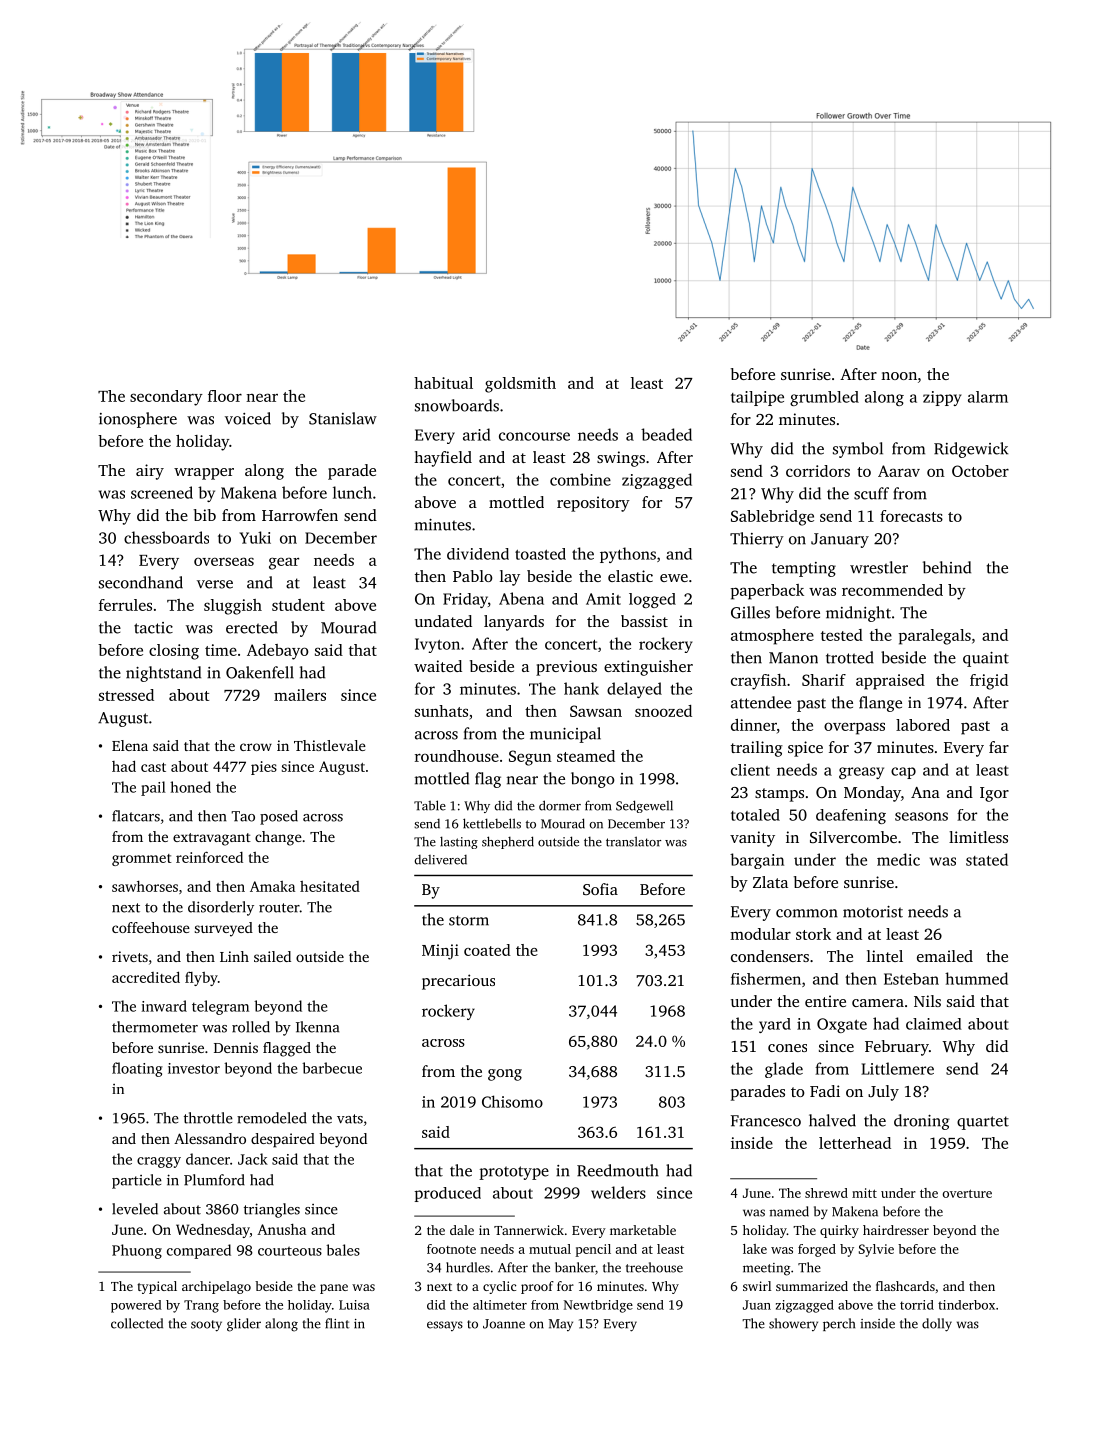  I want to click on Stanislaw, so click(343, 418).
